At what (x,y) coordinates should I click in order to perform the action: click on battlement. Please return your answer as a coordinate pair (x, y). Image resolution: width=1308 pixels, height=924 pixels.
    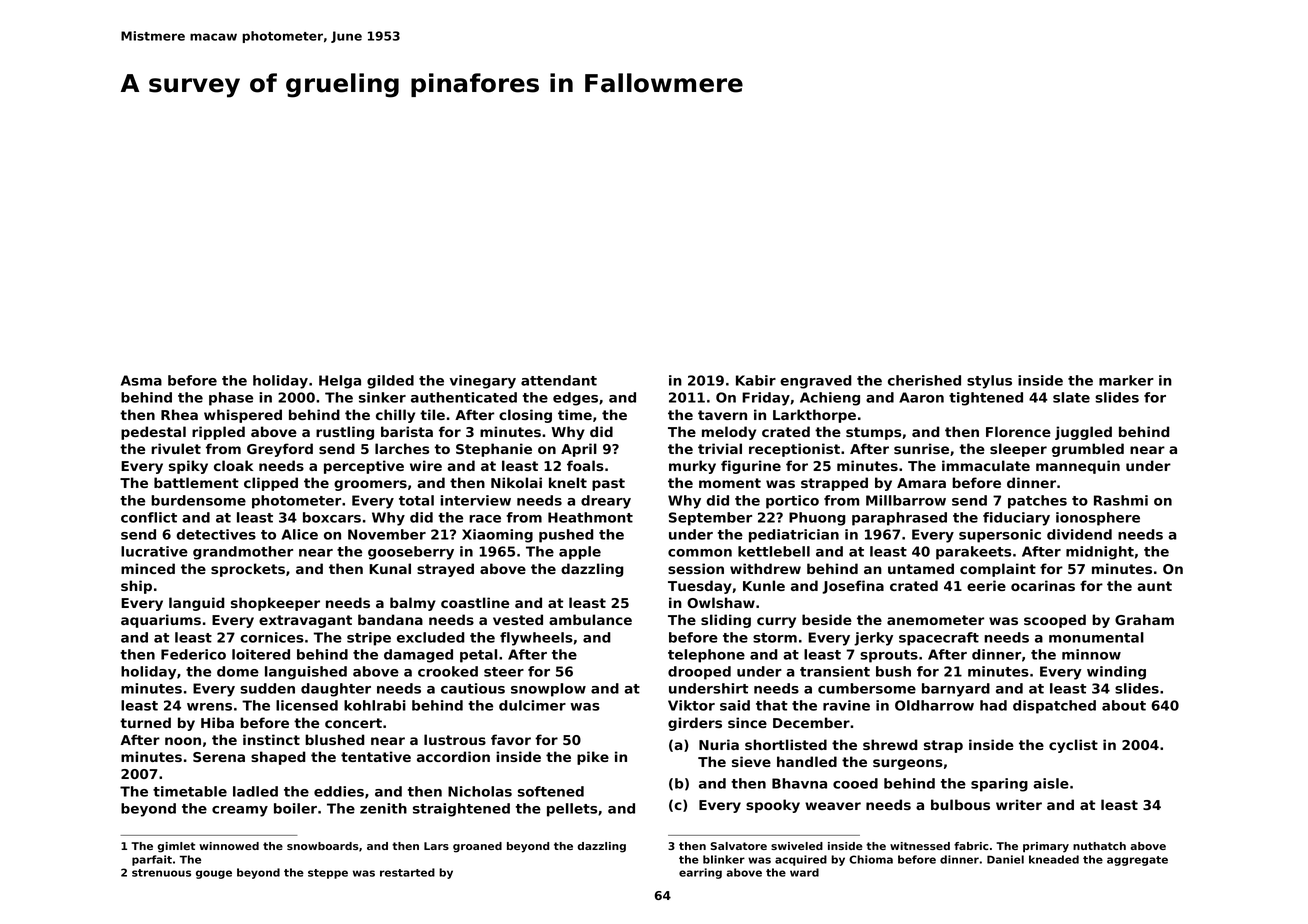
    Looking at the image, I should click on (196, 482).
